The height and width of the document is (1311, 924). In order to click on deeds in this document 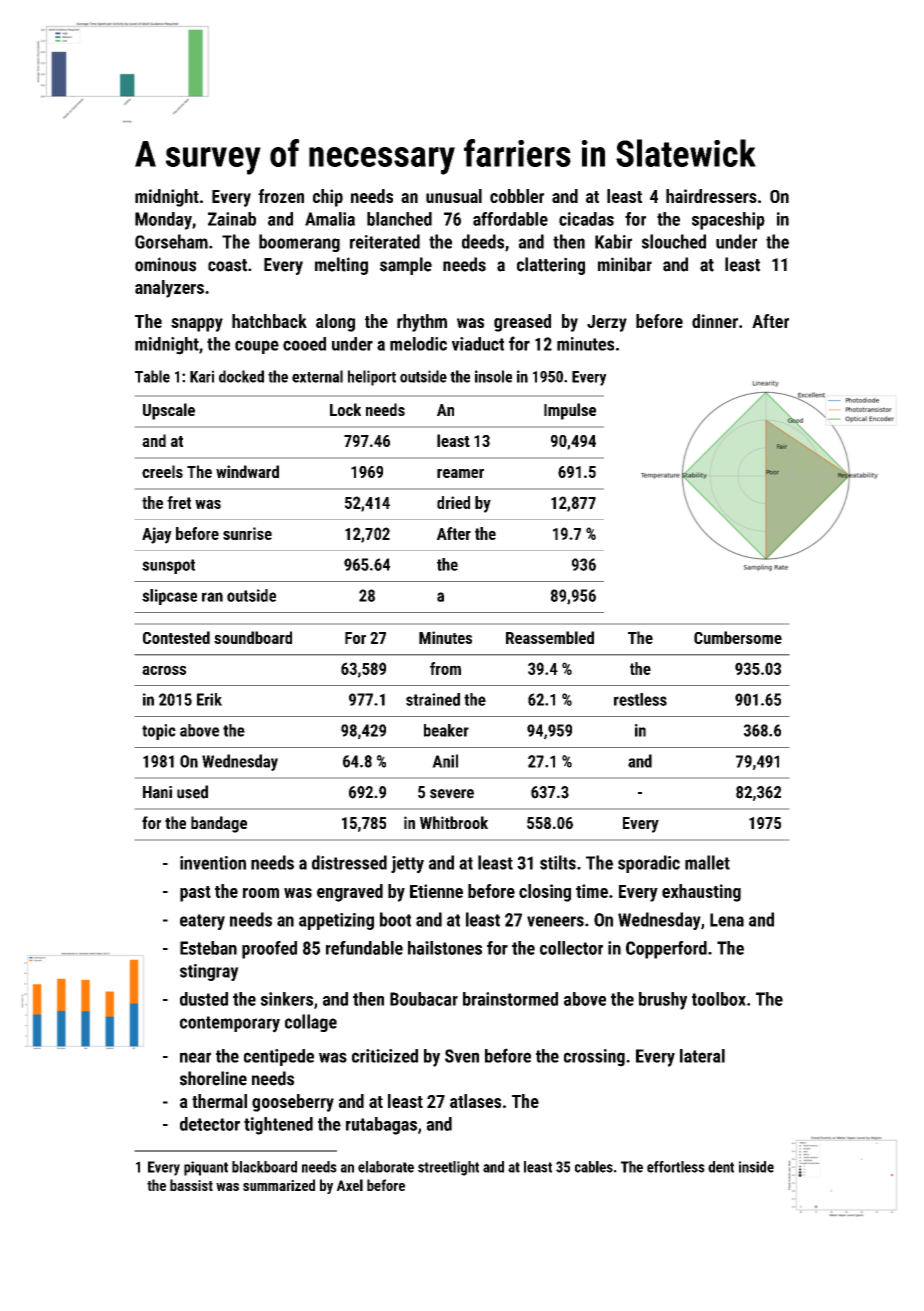, I will do `click(483, 241)`.
